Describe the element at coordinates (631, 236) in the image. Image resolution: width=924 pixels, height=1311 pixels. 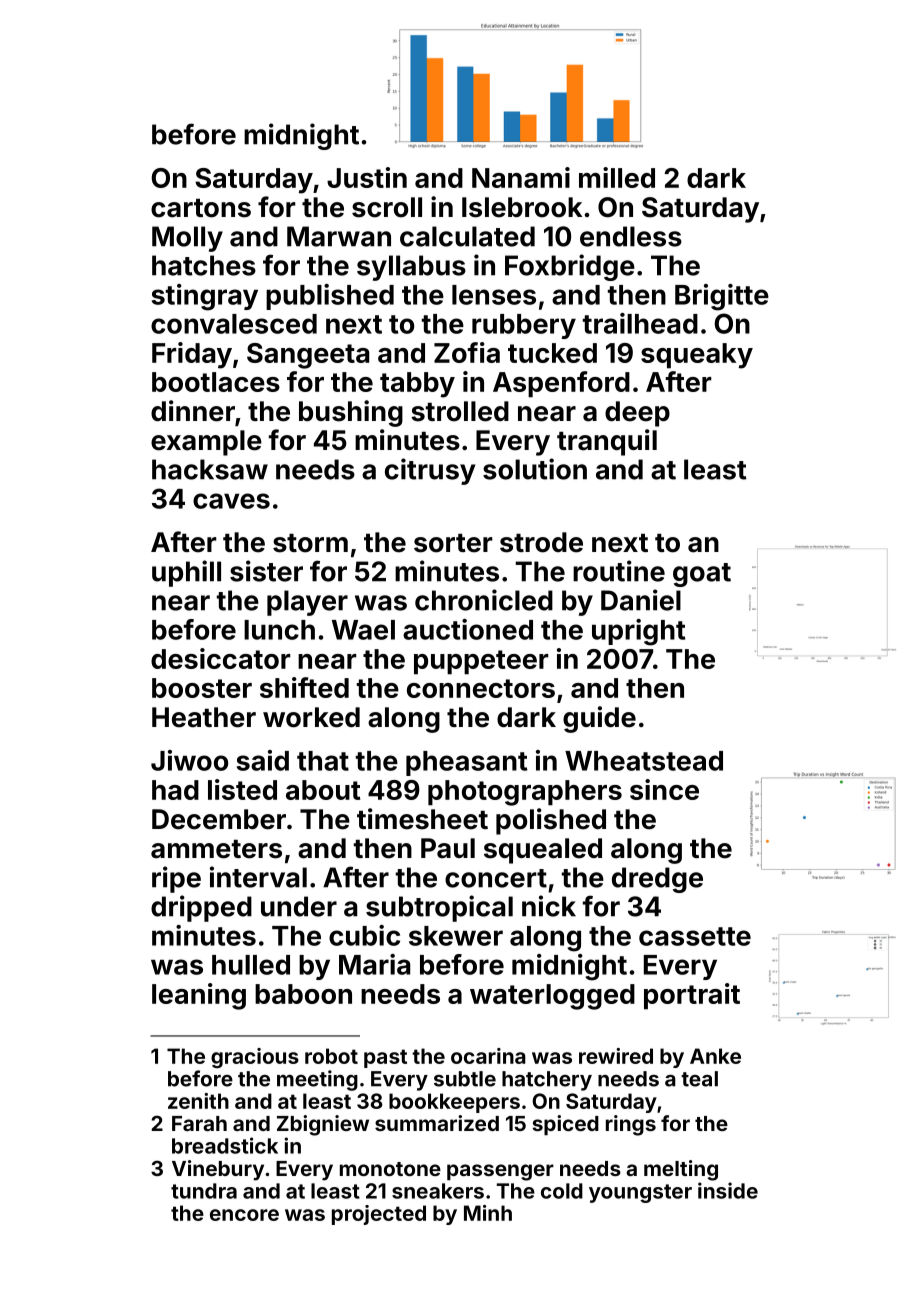
I see `endless` at that location.
